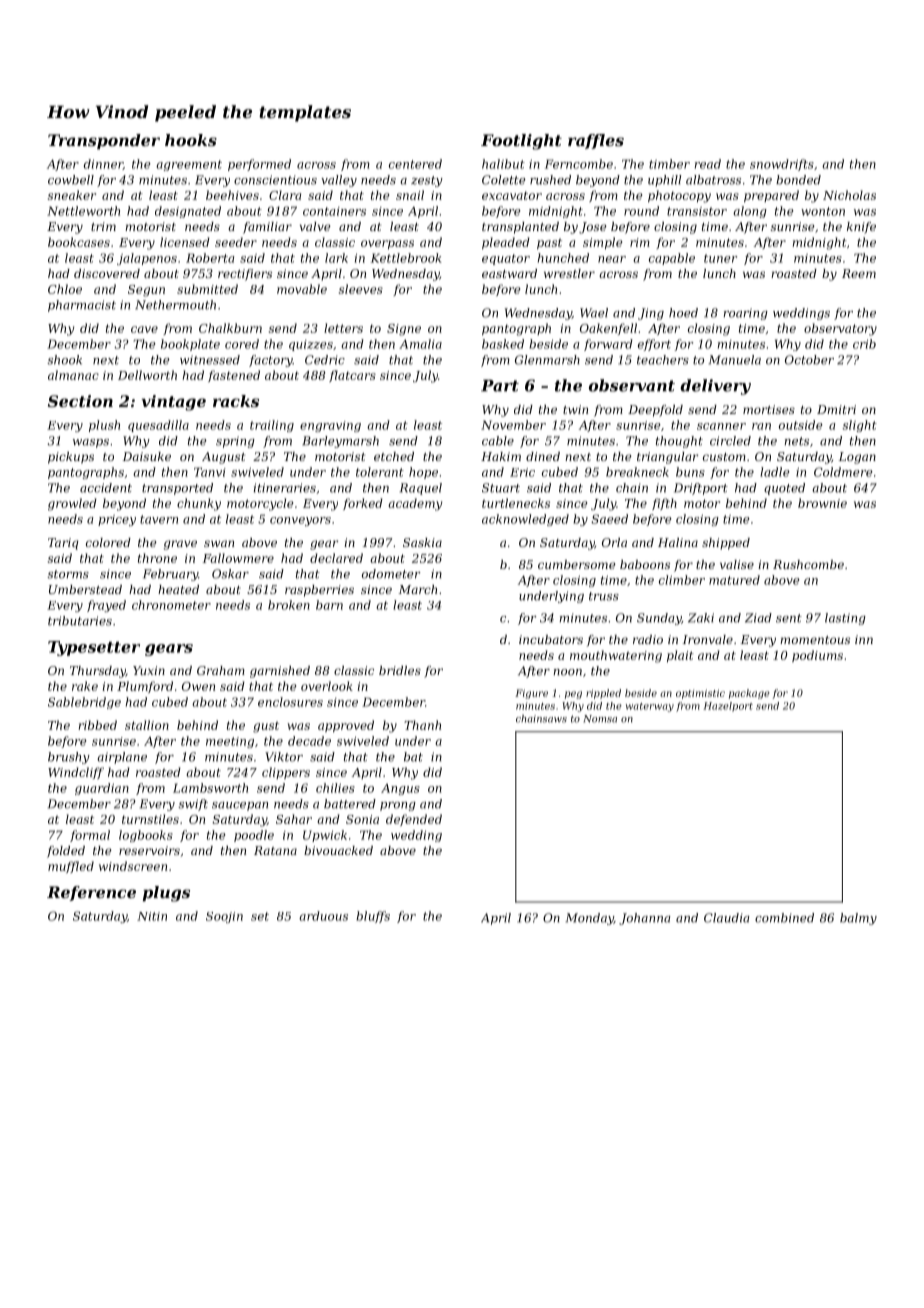 This screenshot has width=924, height=1308. Describe the element at coordinates (849, 195) in the screenshot. I see `Nicholas` at that location.
